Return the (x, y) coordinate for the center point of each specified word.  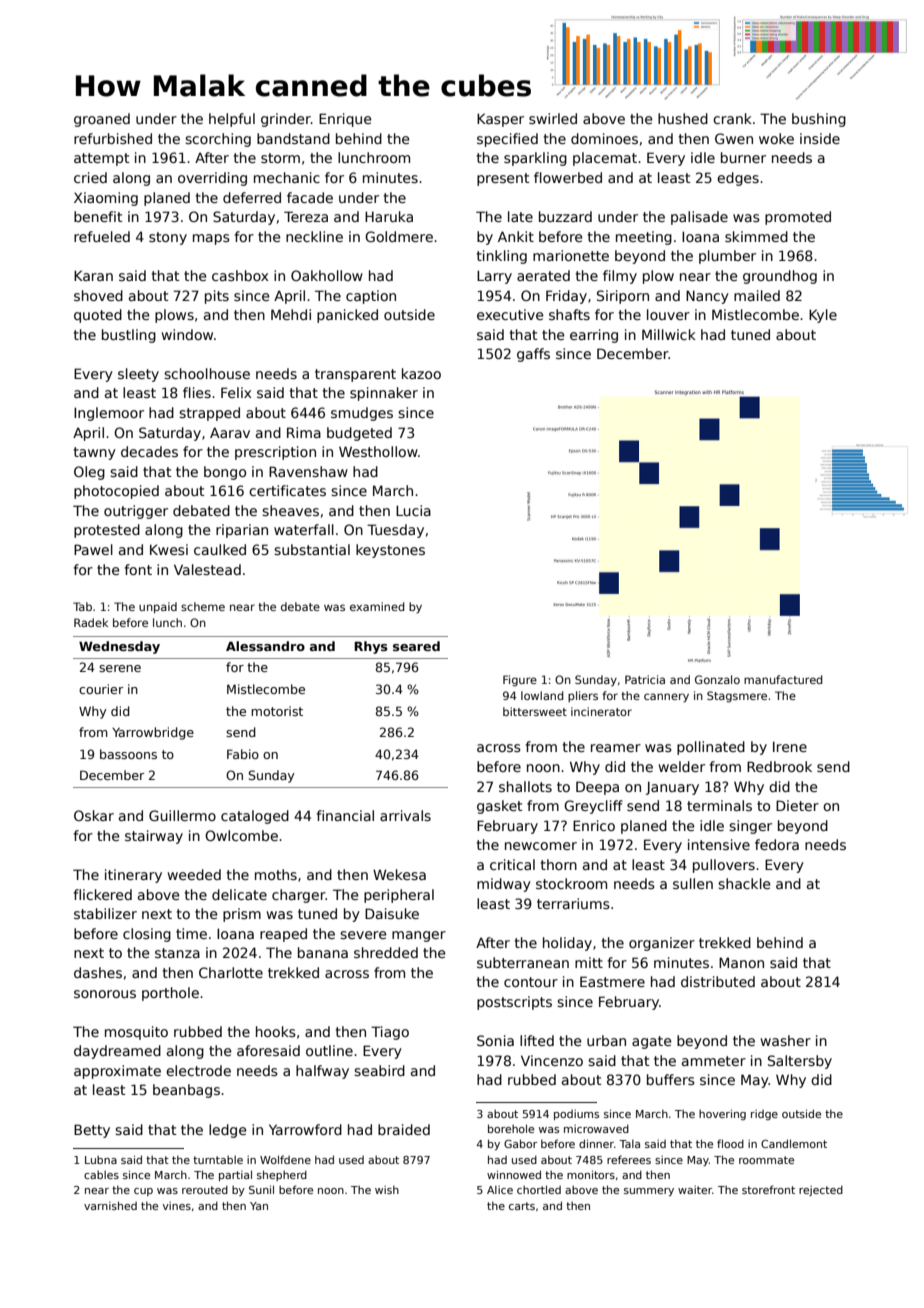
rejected (821, 1190)
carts (522, 1206)
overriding (212, 179)
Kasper (500, 120)
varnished (110, 1205)
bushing (819, 120)
